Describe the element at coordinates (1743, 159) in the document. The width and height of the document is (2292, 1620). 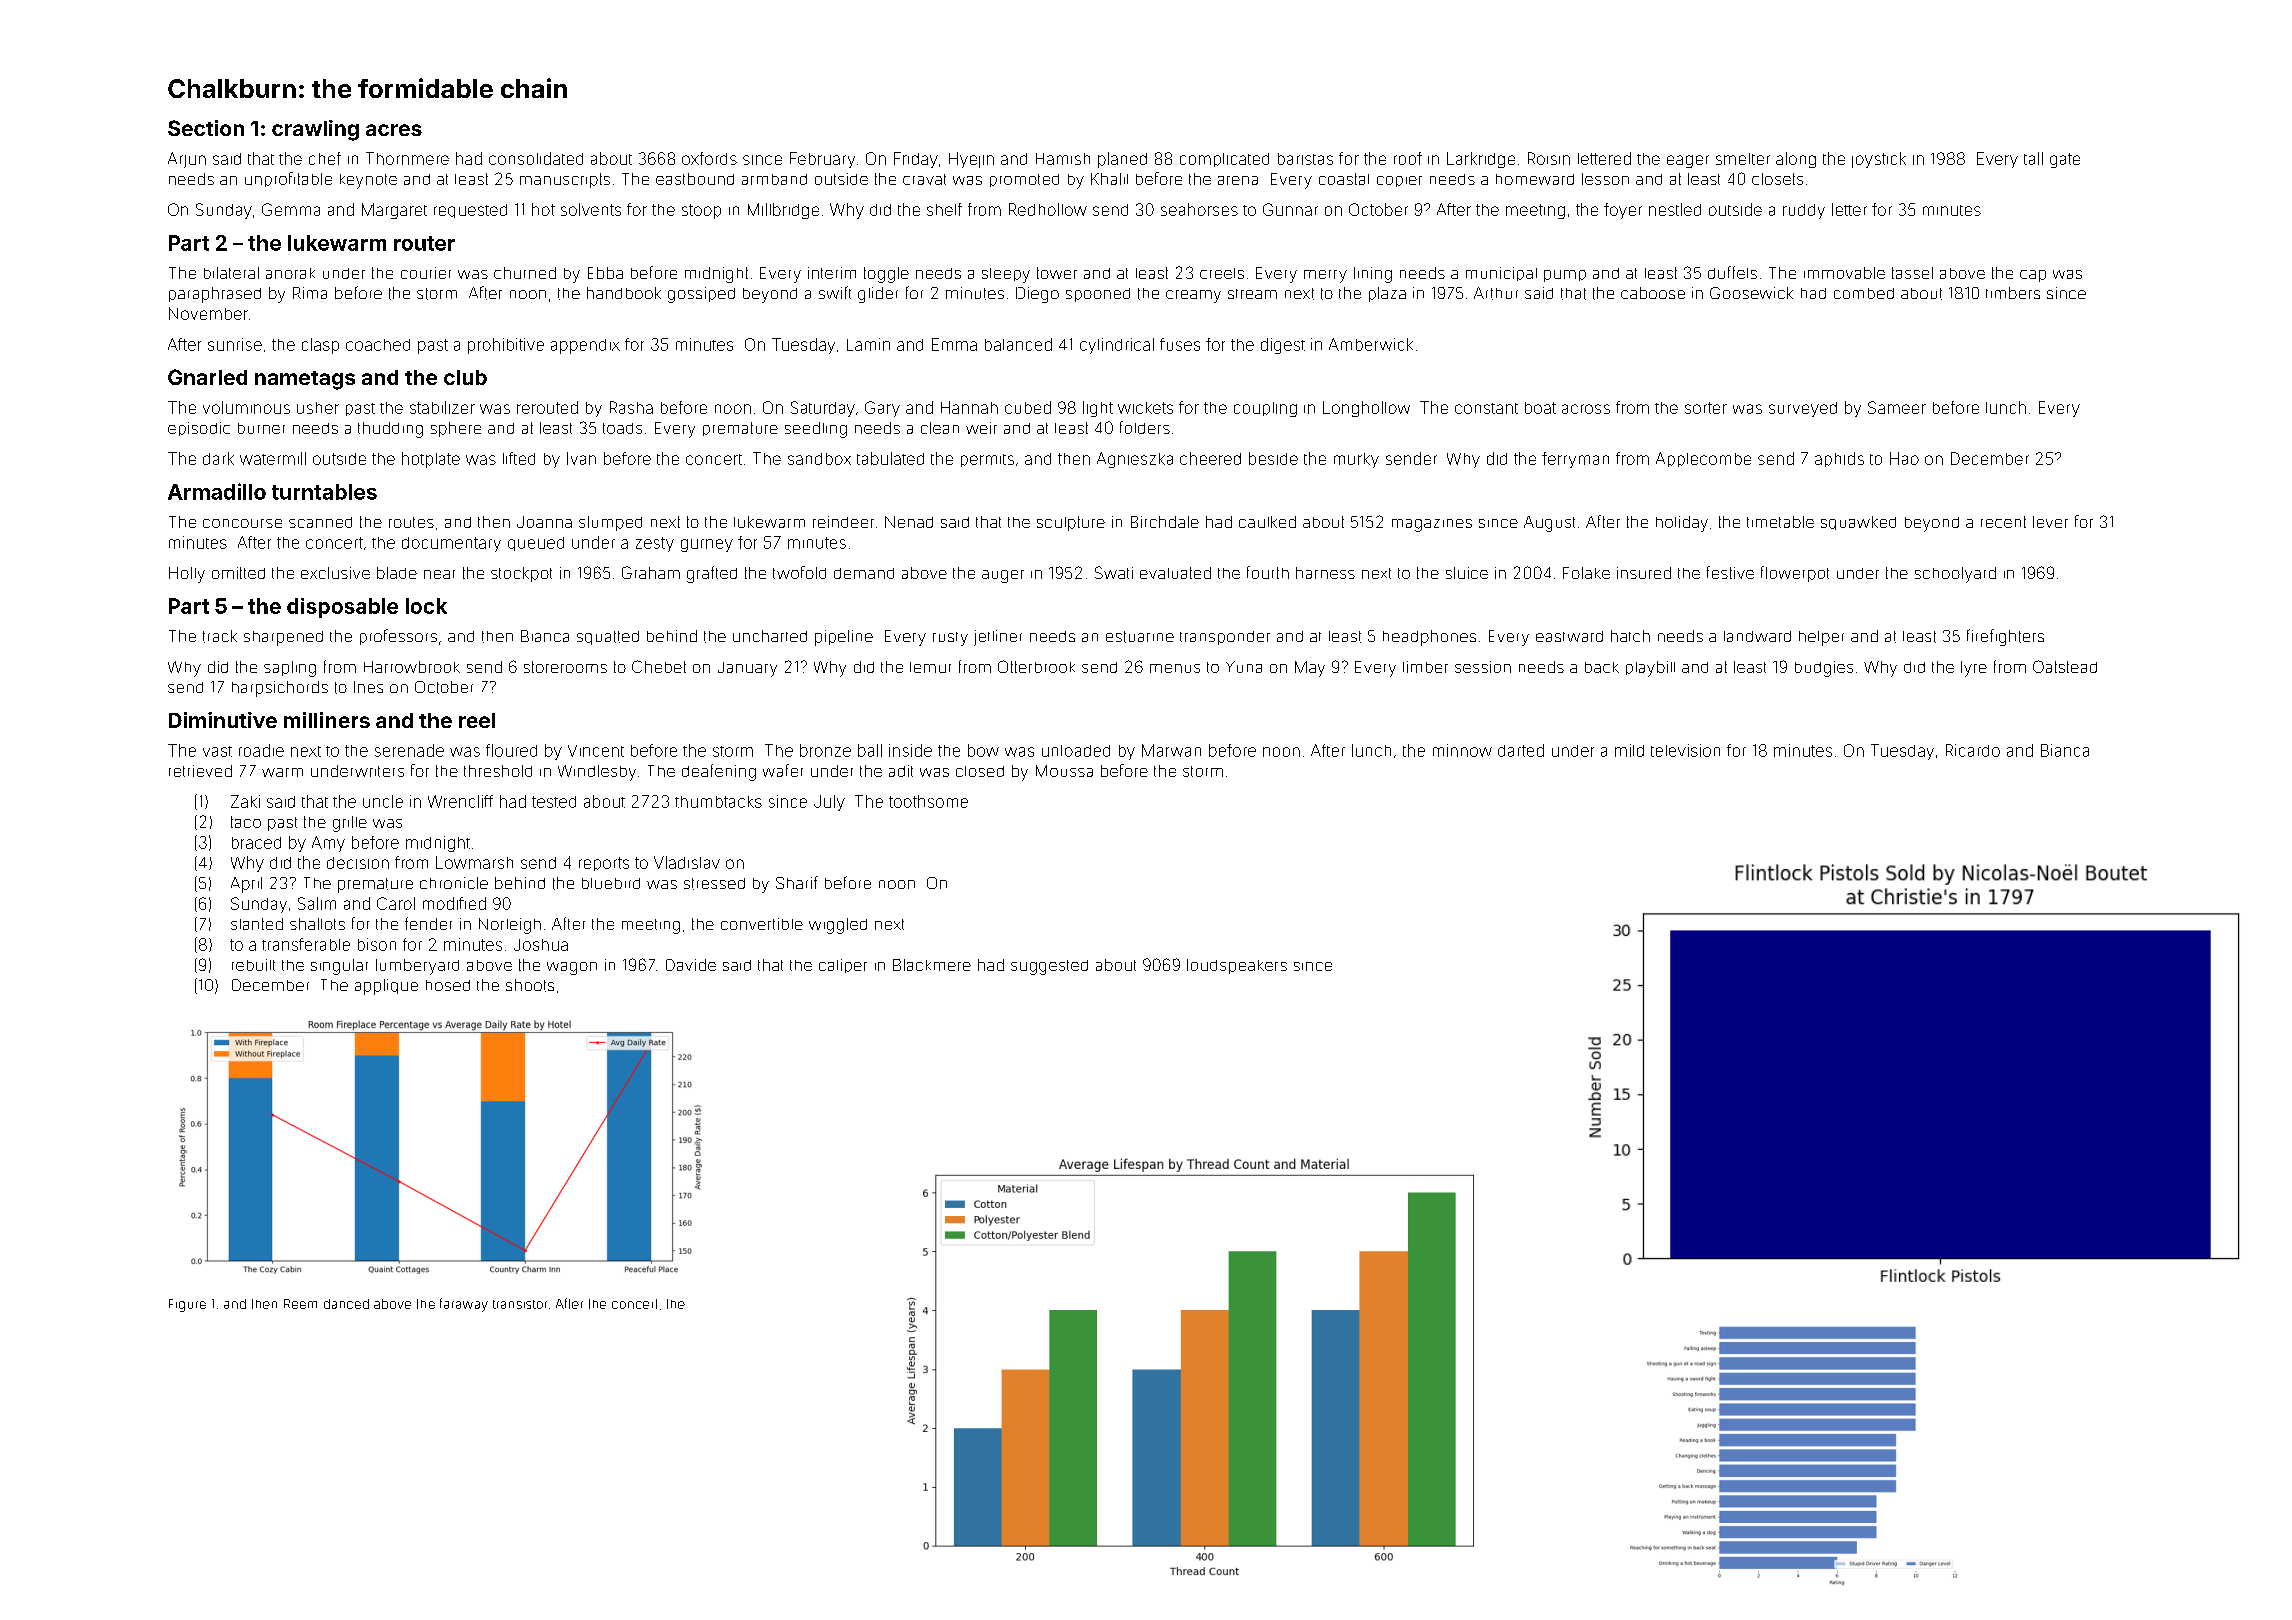
I see `smelter` at that location.
